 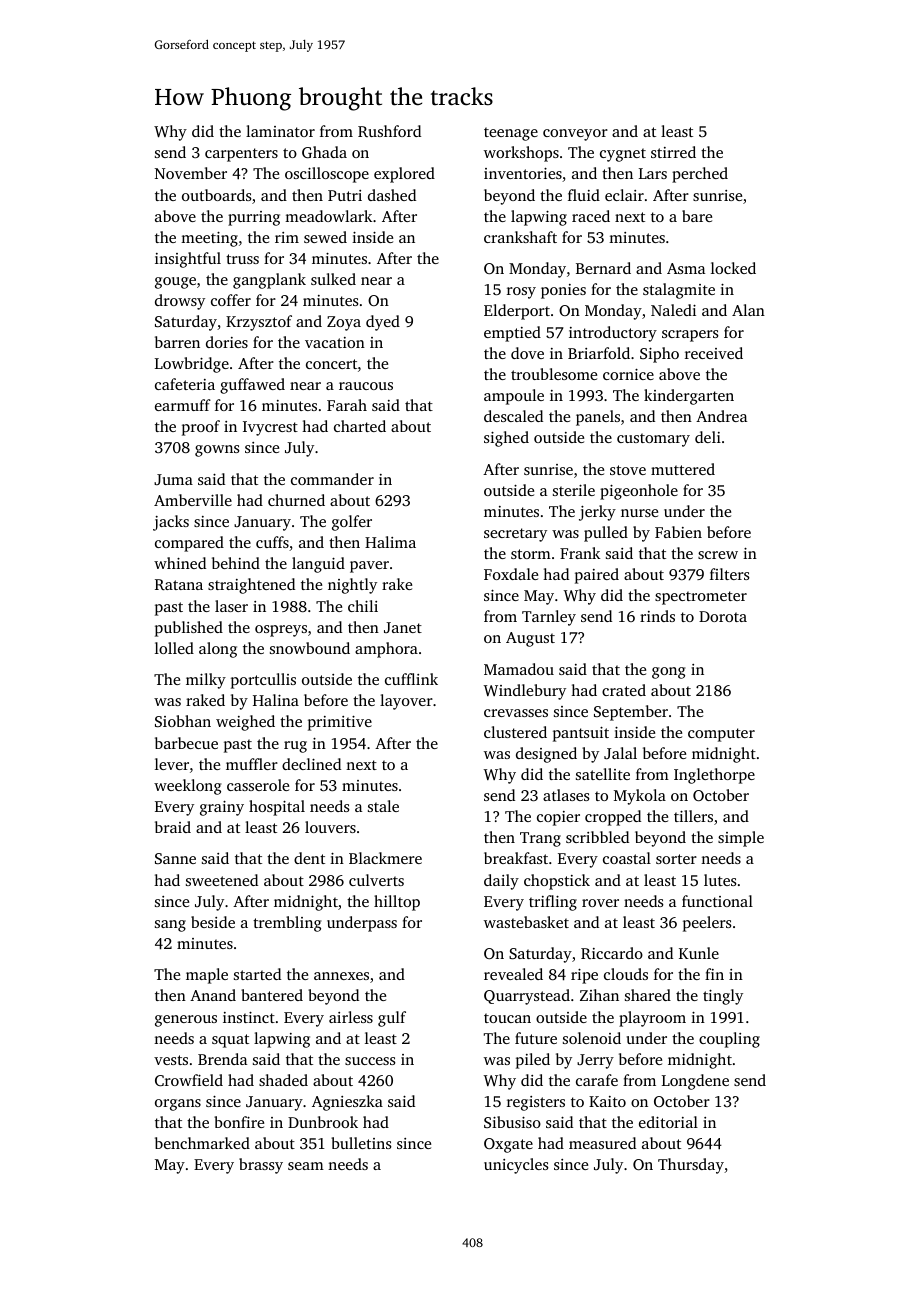 I want to click on cufflink, so click(x=411, y=679).
